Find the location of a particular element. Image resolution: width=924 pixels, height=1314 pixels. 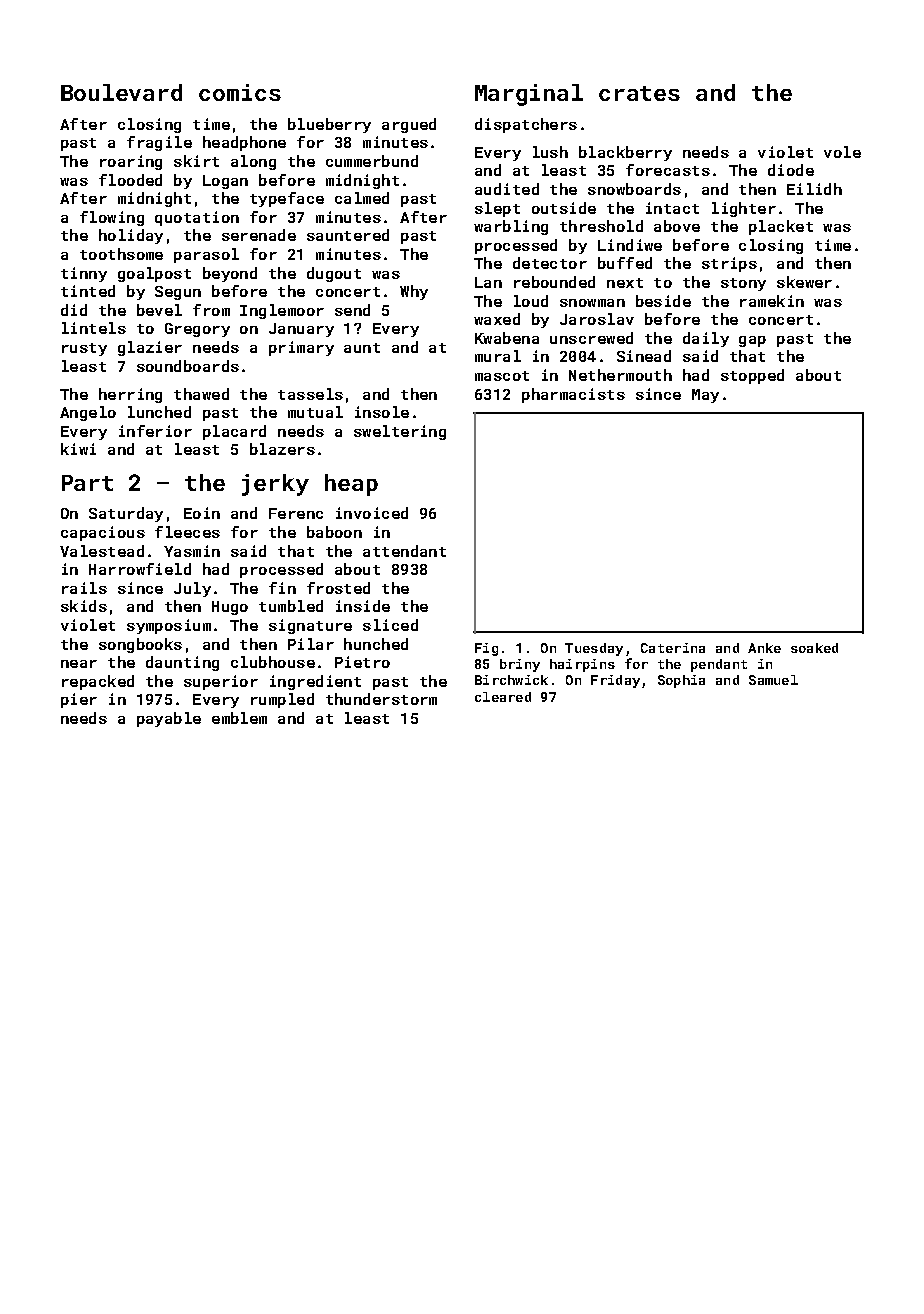

crates is located at coordinates (639, 93).
